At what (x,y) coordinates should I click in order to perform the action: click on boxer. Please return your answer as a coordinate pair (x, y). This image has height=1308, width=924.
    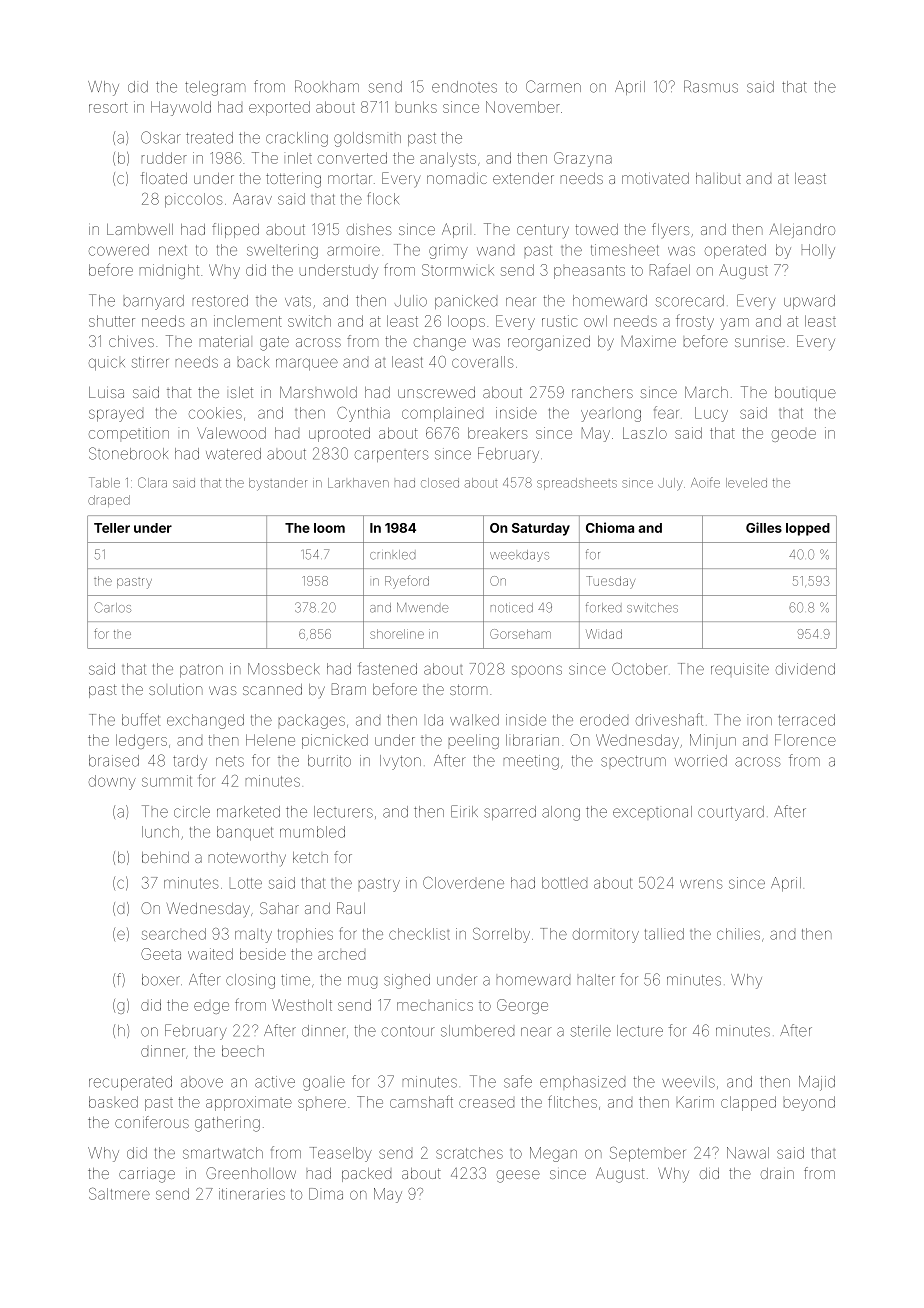
    Looking at the image, I should click on (161, 980).
